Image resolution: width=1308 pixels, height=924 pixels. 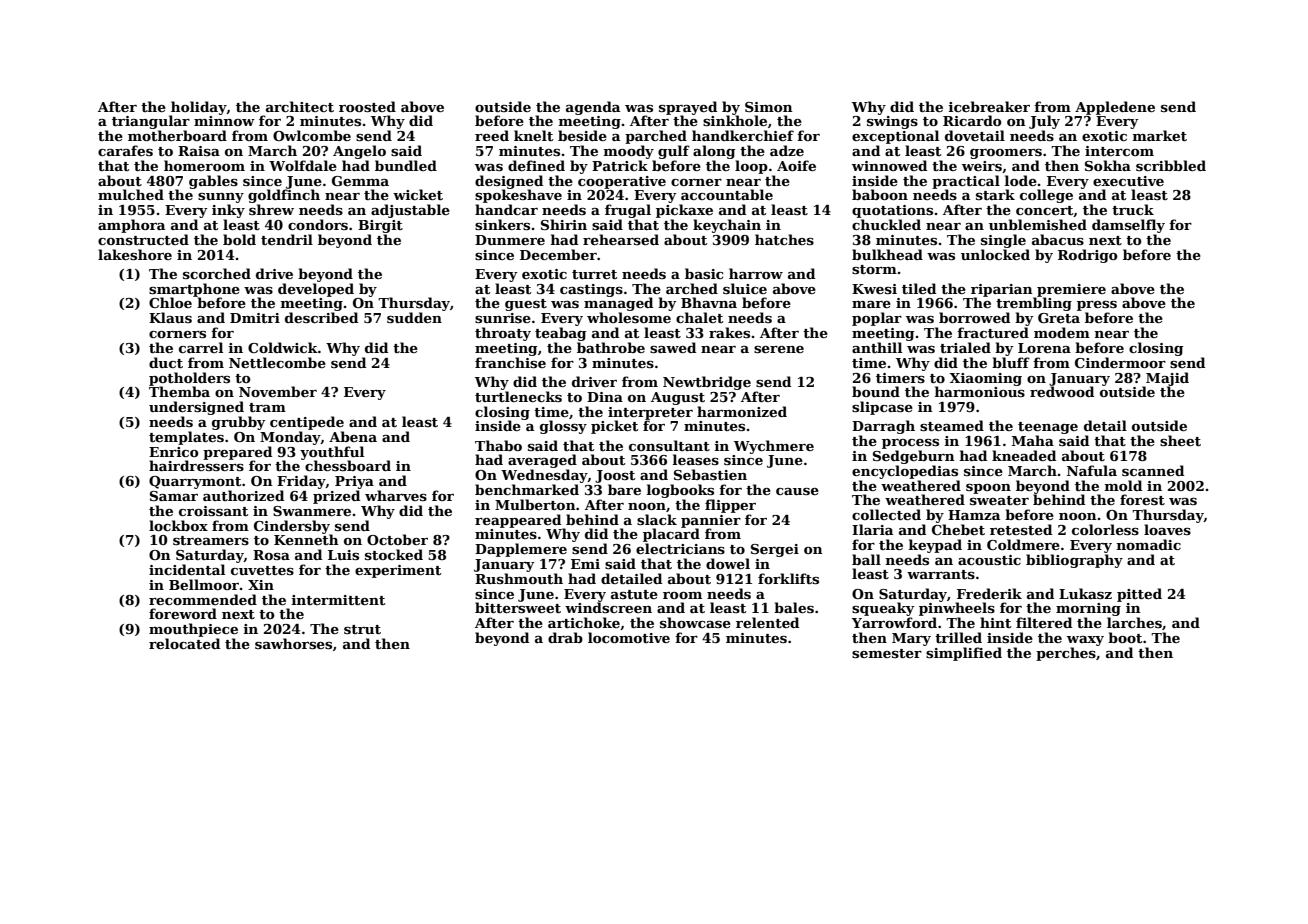 What do you see at coordinates (287, 239) in the screenshot?
I see `tendril` at bounding box center [287, 239].
